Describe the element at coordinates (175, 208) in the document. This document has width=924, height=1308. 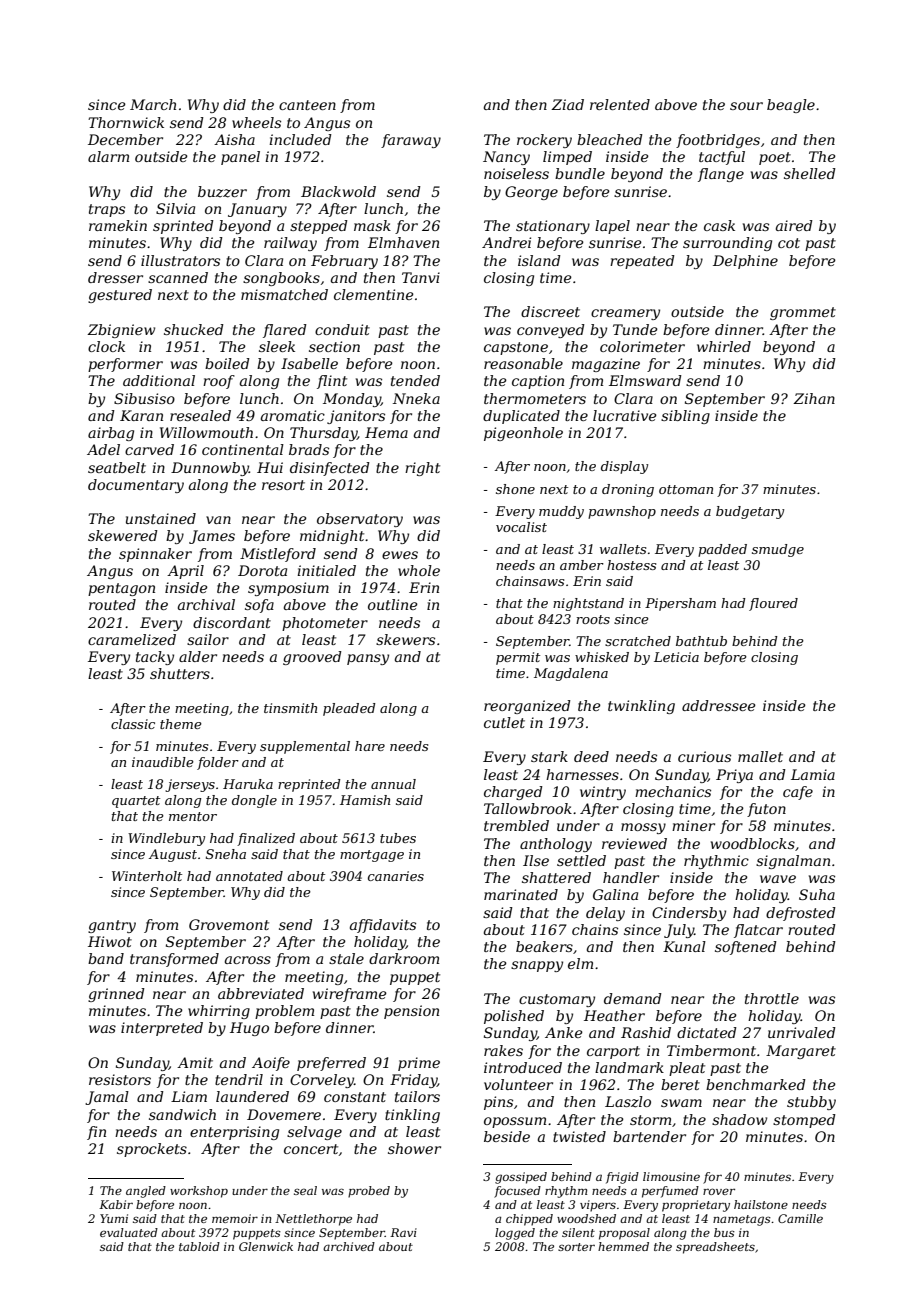
I see `Silvia` at that location.
